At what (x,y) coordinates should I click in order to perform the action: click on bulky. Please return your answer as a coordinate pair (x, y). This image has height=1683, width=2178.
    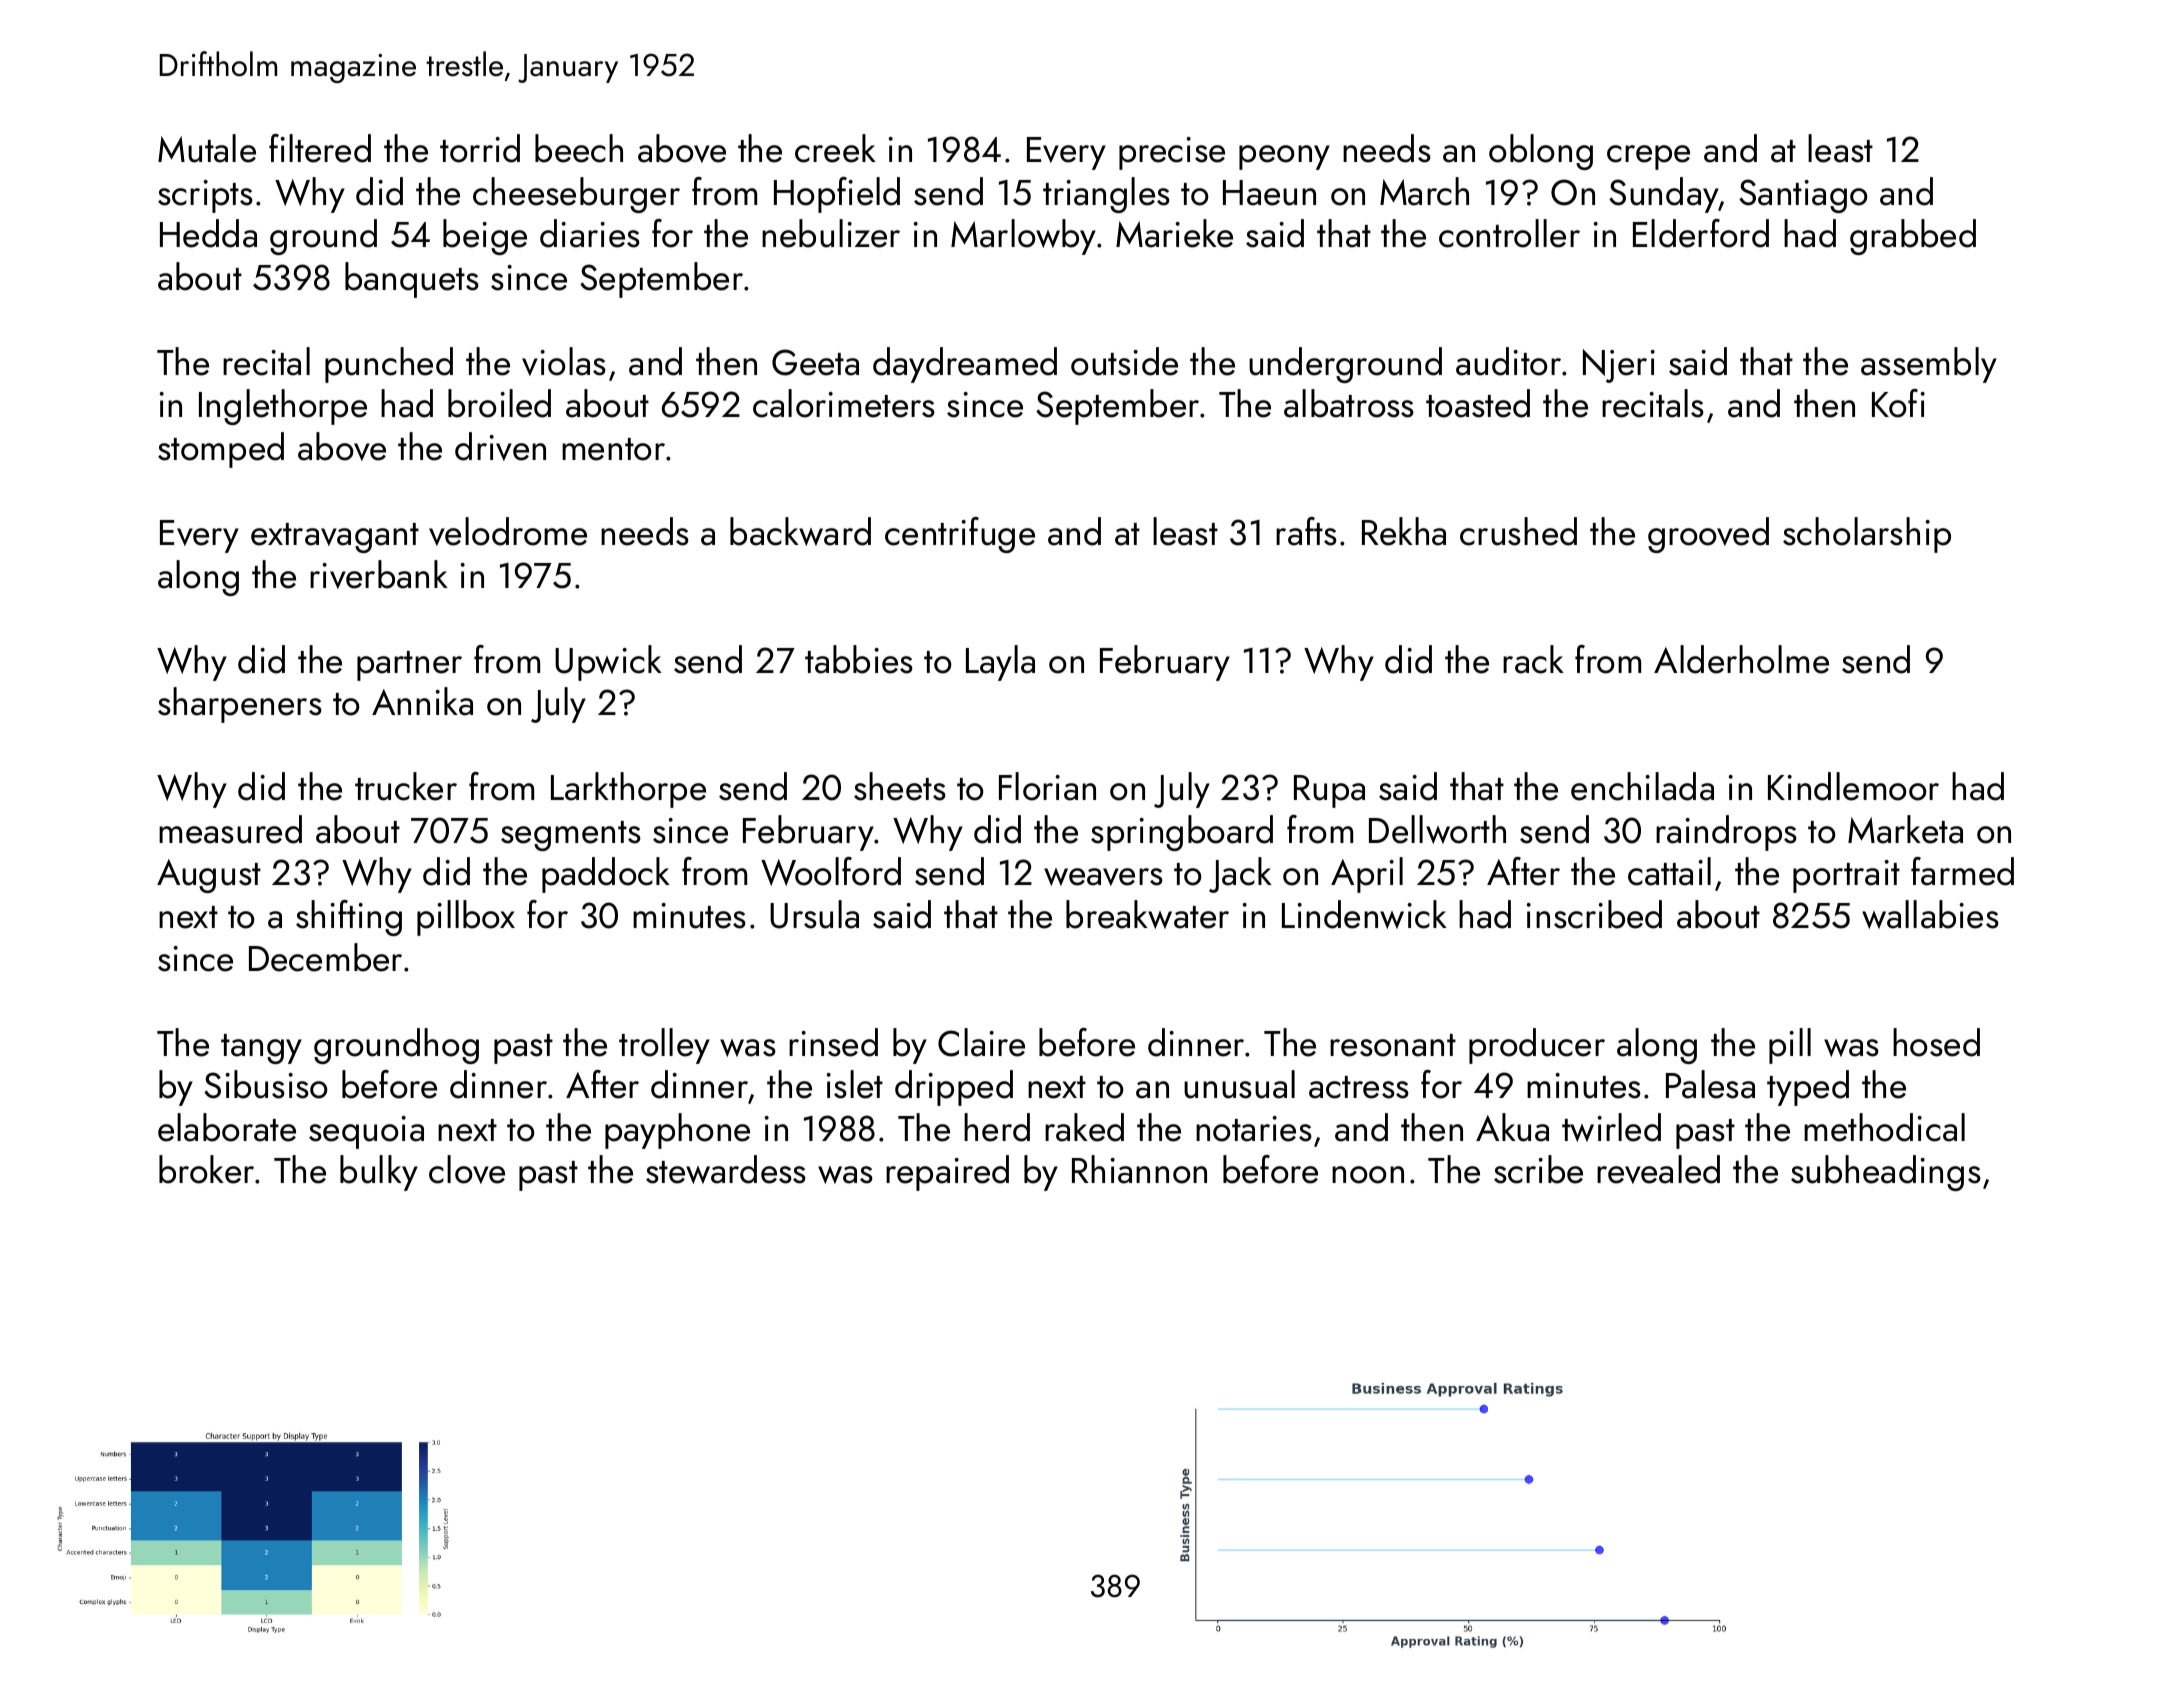
    Looking at the image, I should click on (379, 1173).
